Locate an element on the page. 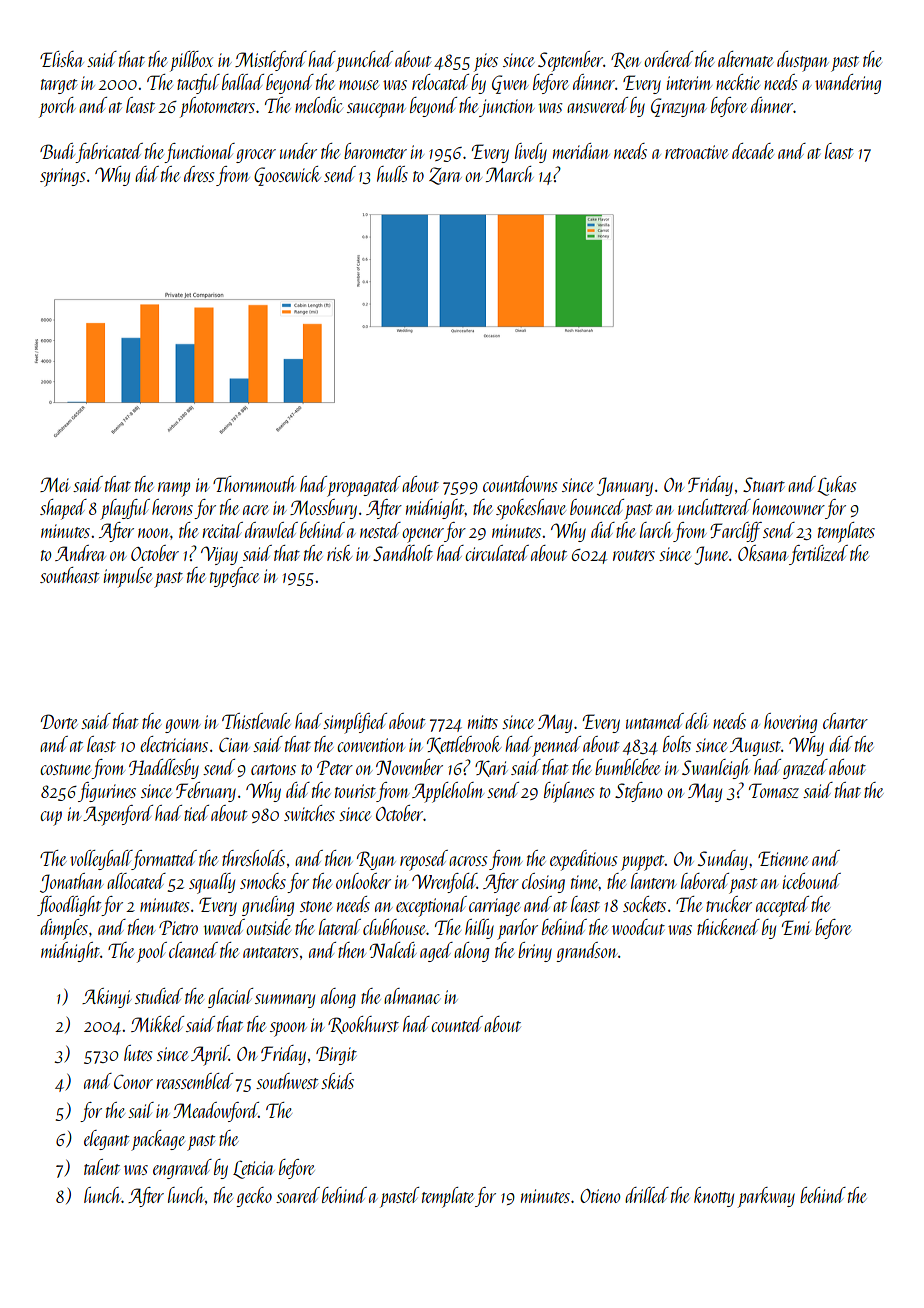 Image resolution: width=924 pixels, height=1308 pixels. simplified is located at coordinates (355, 723).
